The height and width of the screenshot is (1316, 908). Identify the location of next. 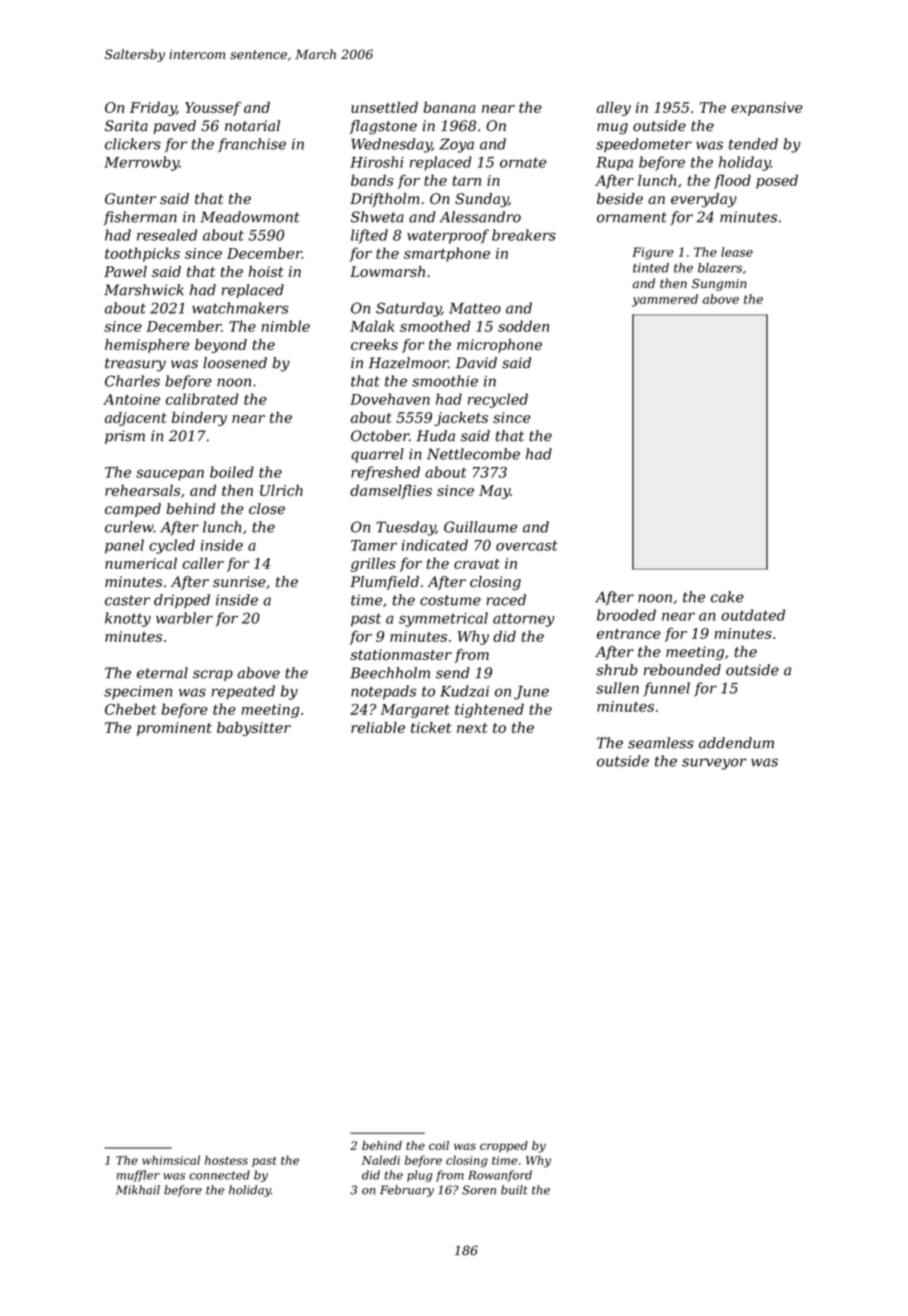
(472, 728).
